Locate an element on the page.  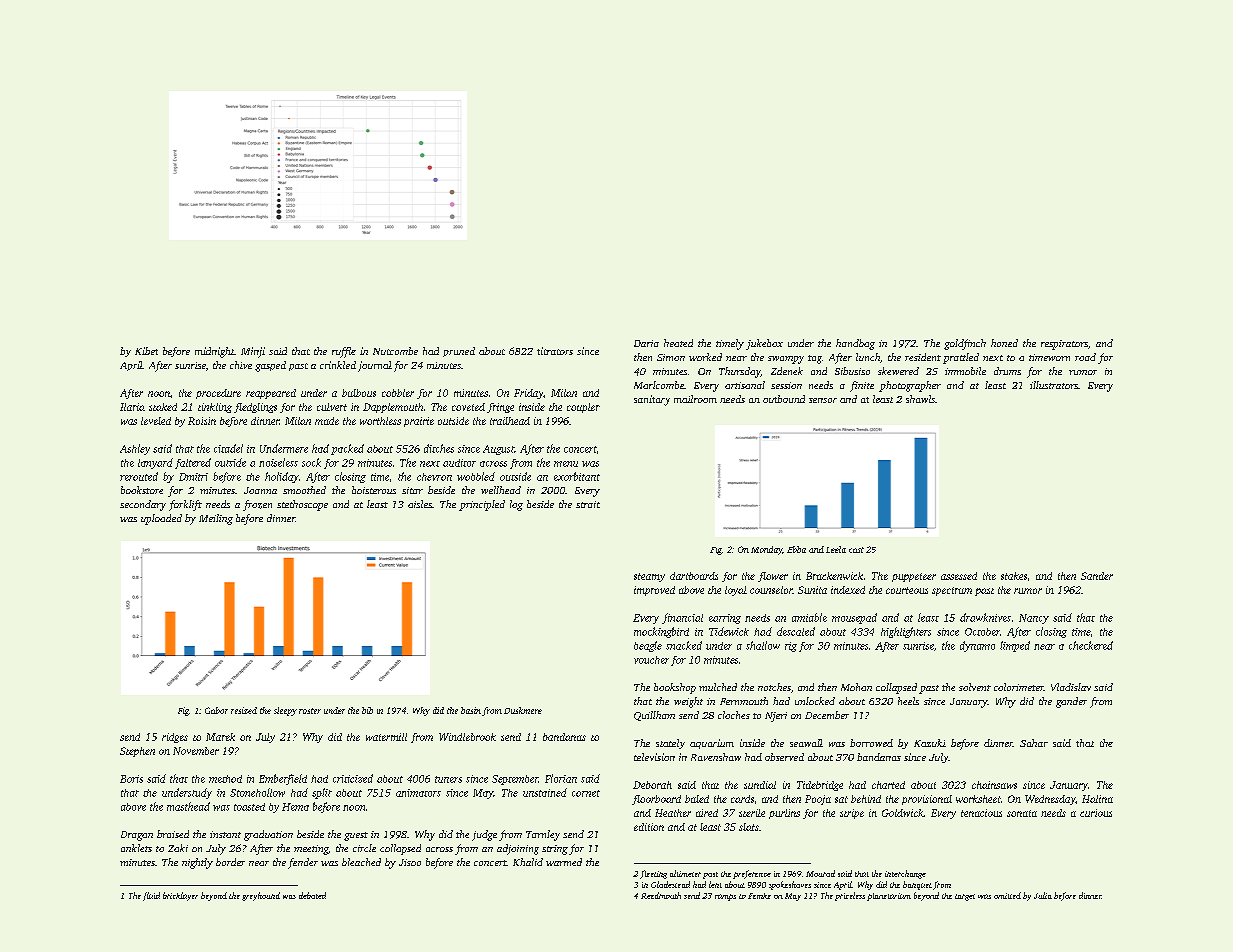
Meiling is located at coordinates (216, 519).
